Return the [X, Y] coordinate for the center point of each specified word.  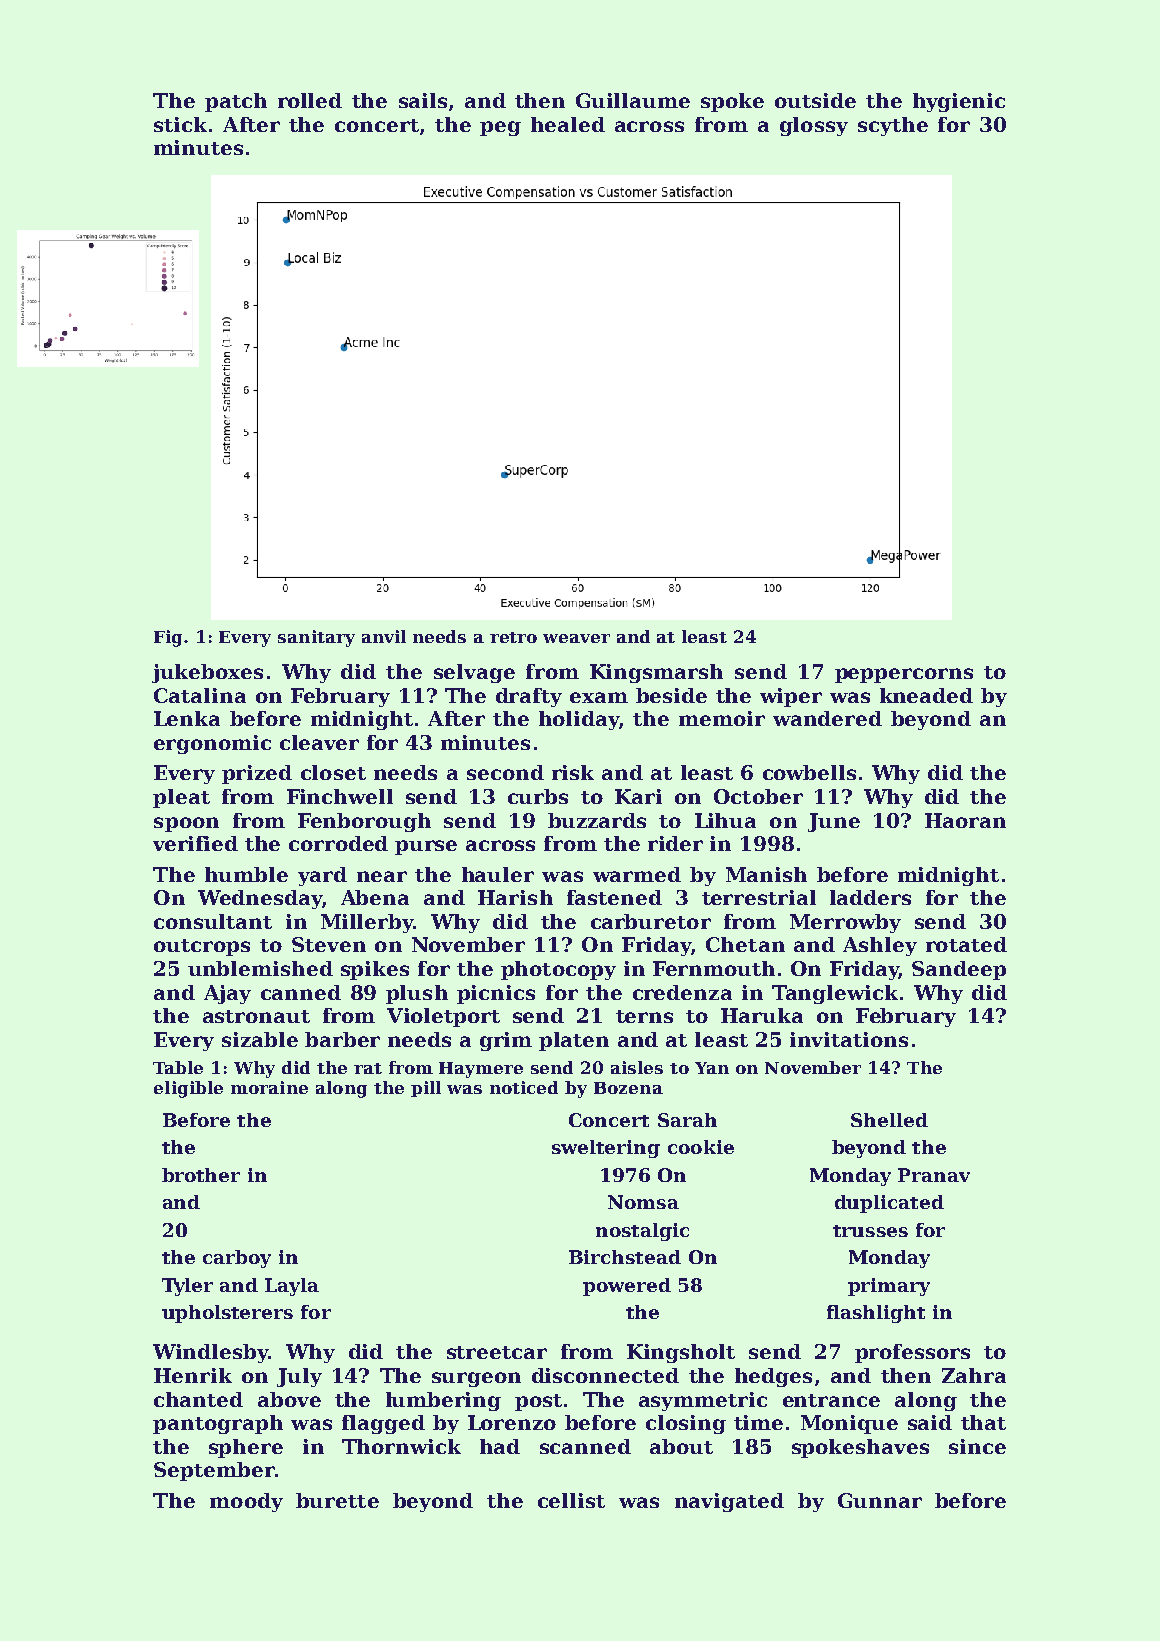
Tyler [187, 1287]
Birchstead [625, 1257]
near [382, 876]
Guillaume [633, 100]
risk [573, 772]
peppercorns [904, 675]
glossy [814, 126]
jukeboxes [207, 673]
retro [513, 637]
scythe [893, 126]
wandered [827, 718]
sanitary [316, 638]
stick [180, 124]
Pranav [934, 1175]
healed [568, 124]
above [289, 1399]
